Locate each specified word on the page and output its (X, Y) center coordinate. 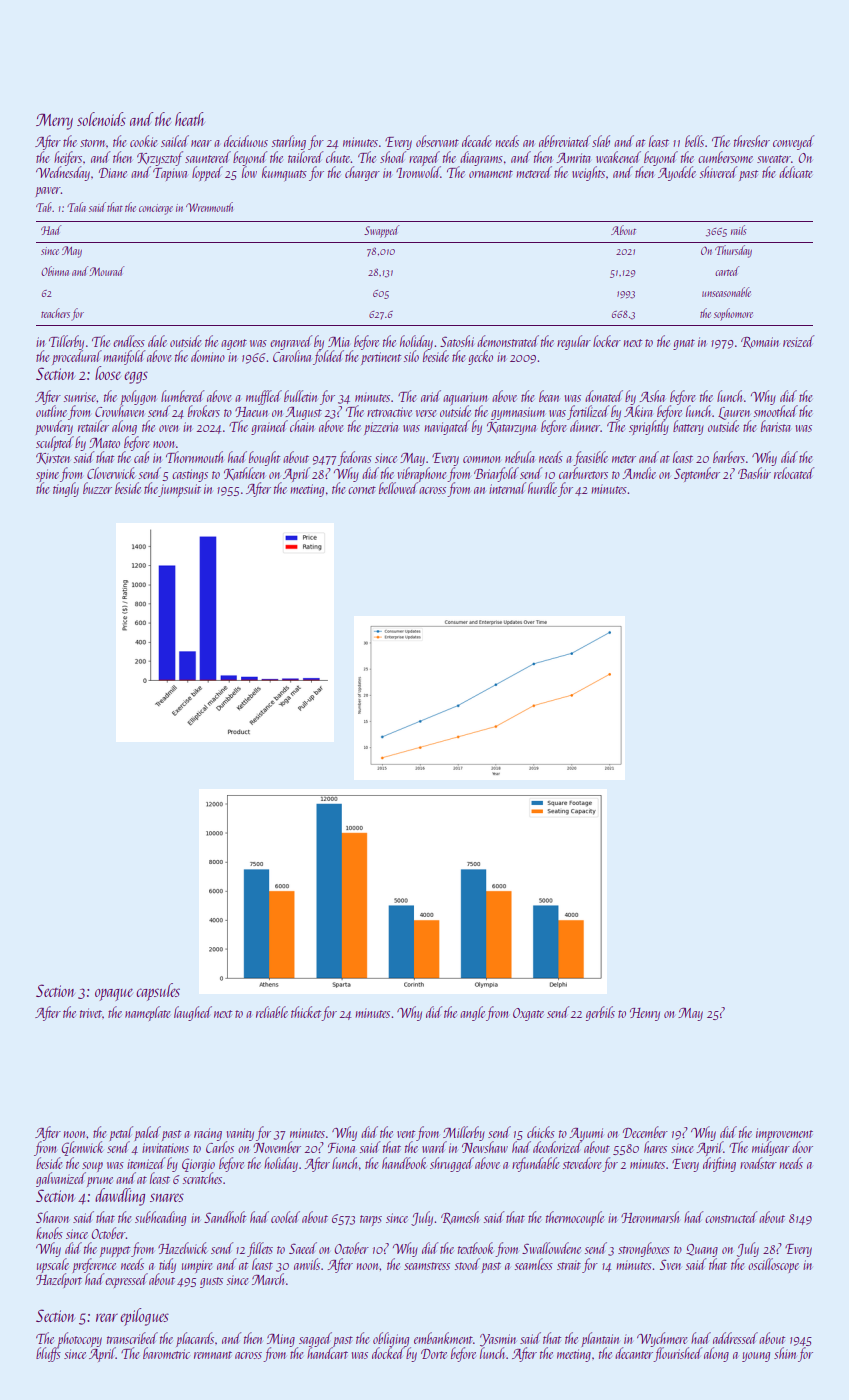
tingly (66, 489)
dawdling (120, 1197)
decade (477, 141)
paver (48, 192)
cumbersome (725, 157)
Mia (339, 342)
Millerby (464, 1133)
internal (507, 488)
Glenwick (82, 1148)
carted (727, 271)
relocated (794, 473)
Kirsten (53, 458)
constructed (731, 1217)
